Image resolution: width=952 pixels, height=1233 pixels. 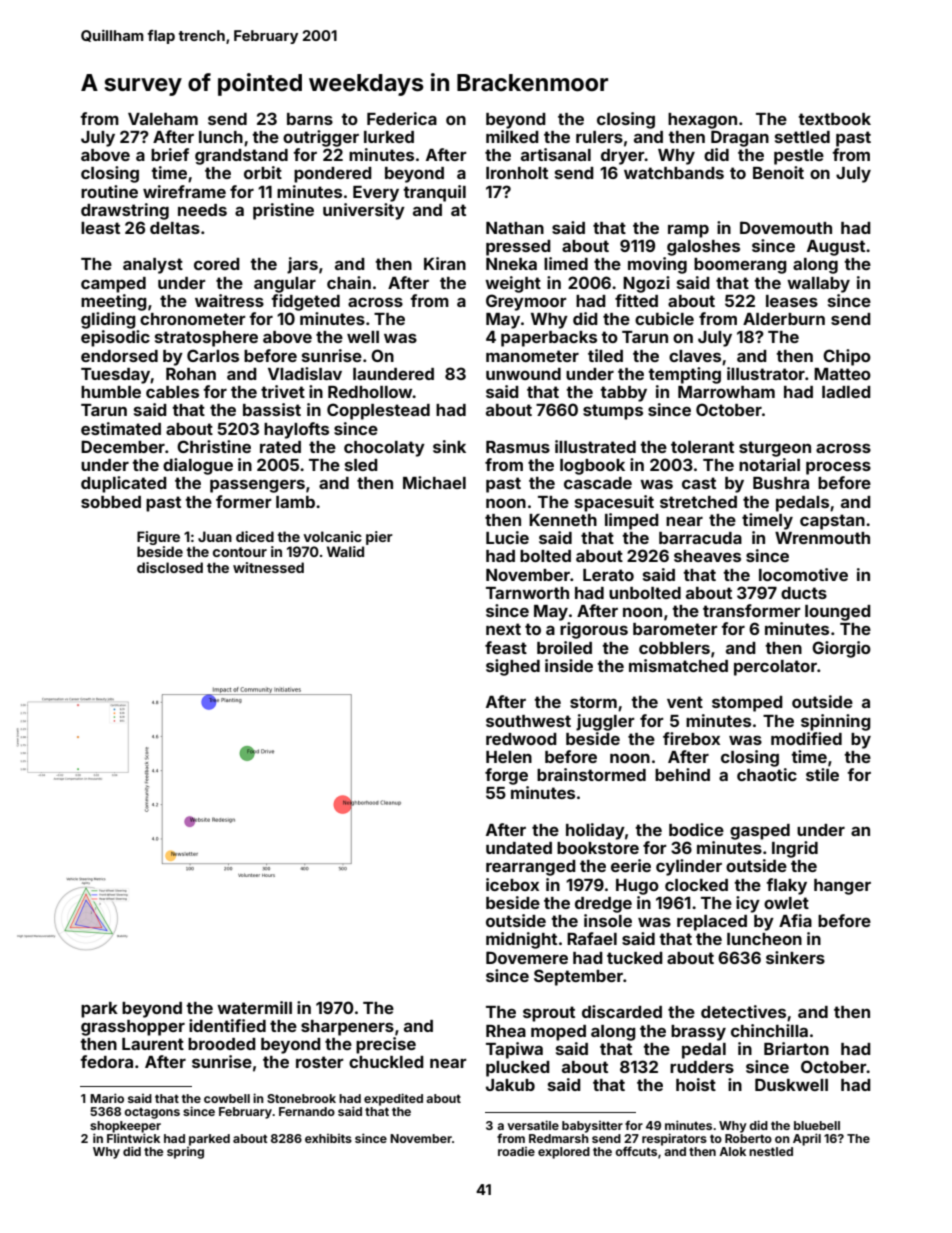 I want to click on Marrowham, so click(x=726, y=392).
